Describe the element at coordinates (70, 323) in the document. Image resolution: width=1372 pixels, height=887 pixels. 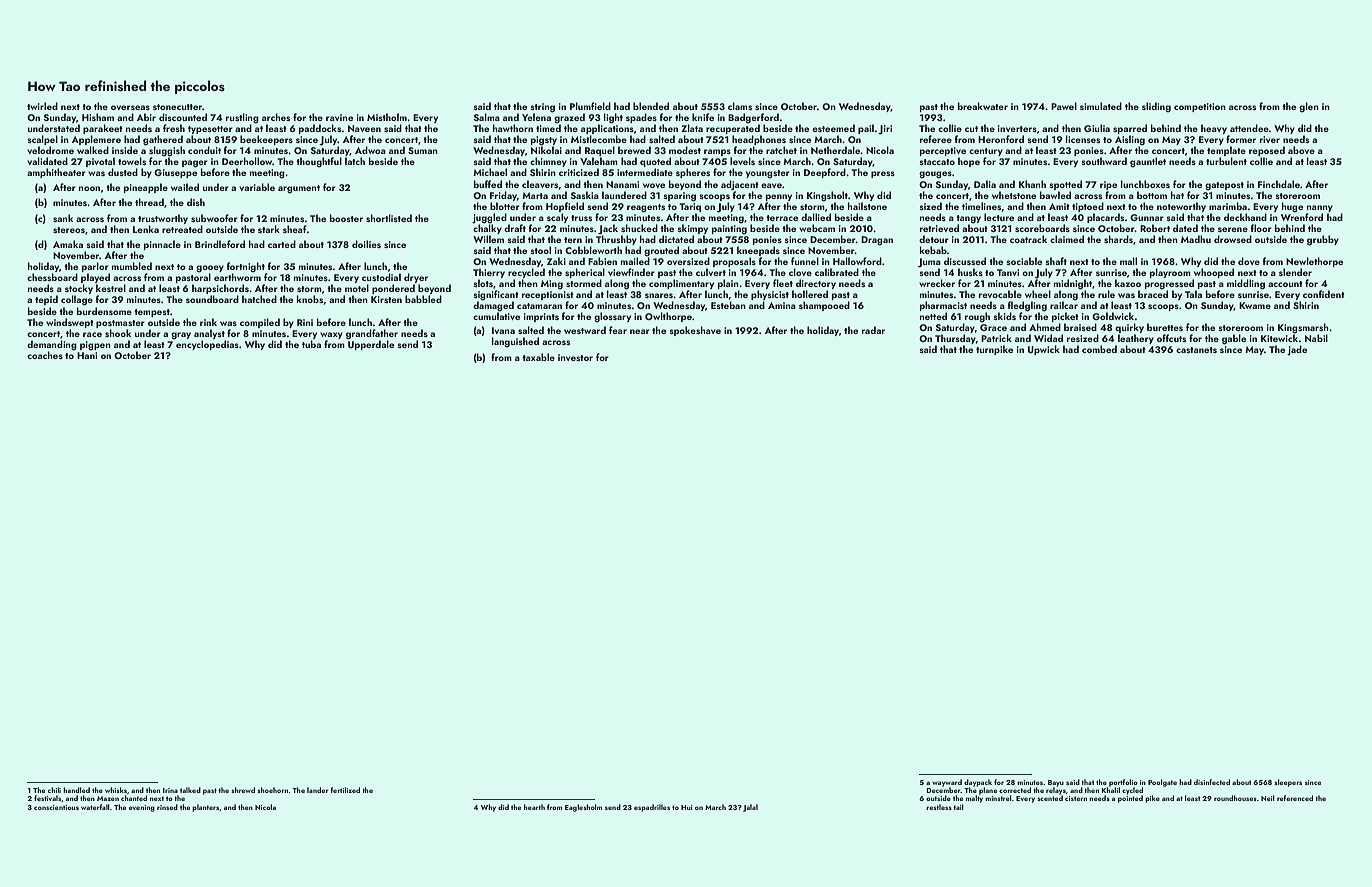
I see `windswept` at that location.
